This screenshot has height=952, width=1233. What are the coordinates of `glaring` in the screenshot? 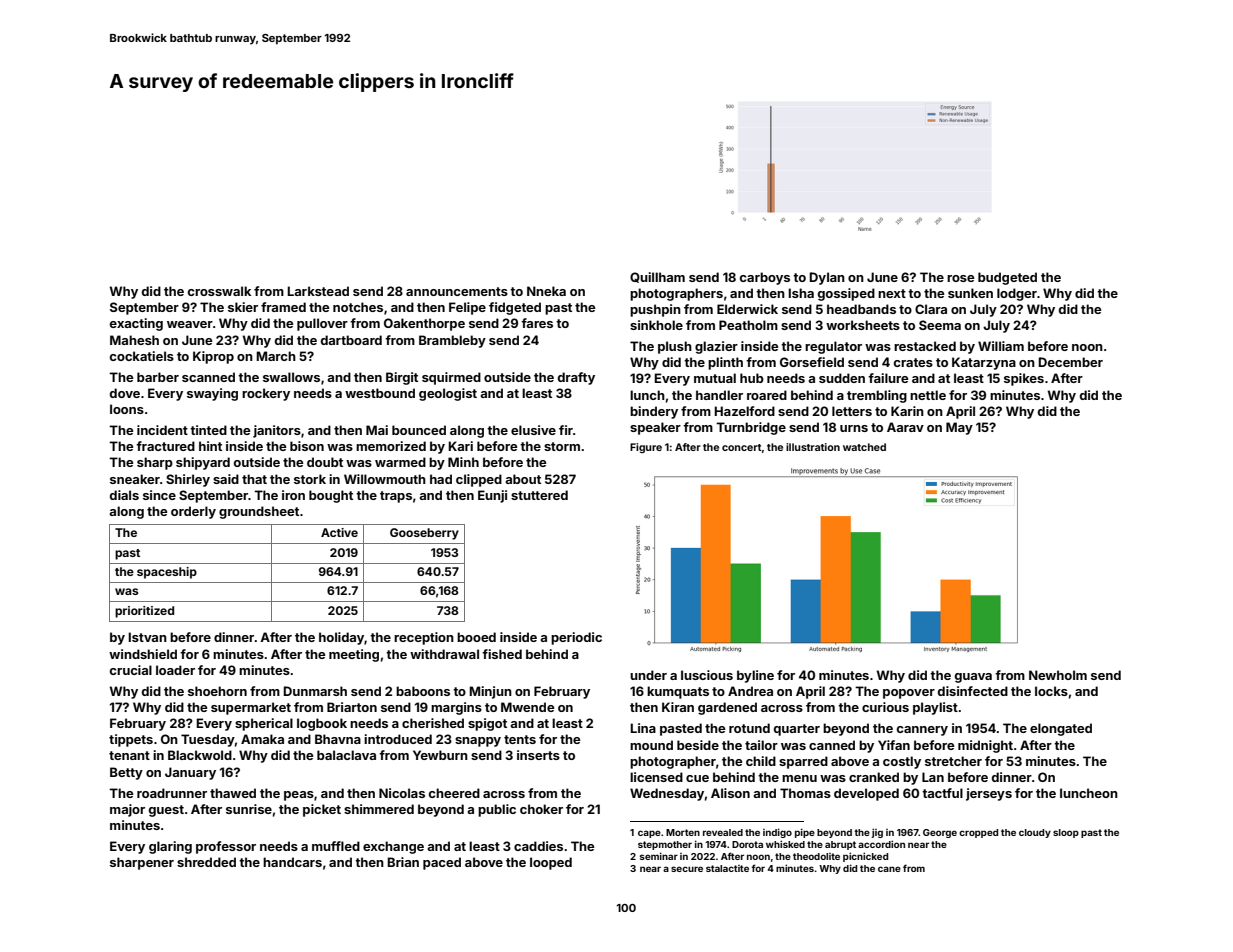 It's located at (170, 847).
